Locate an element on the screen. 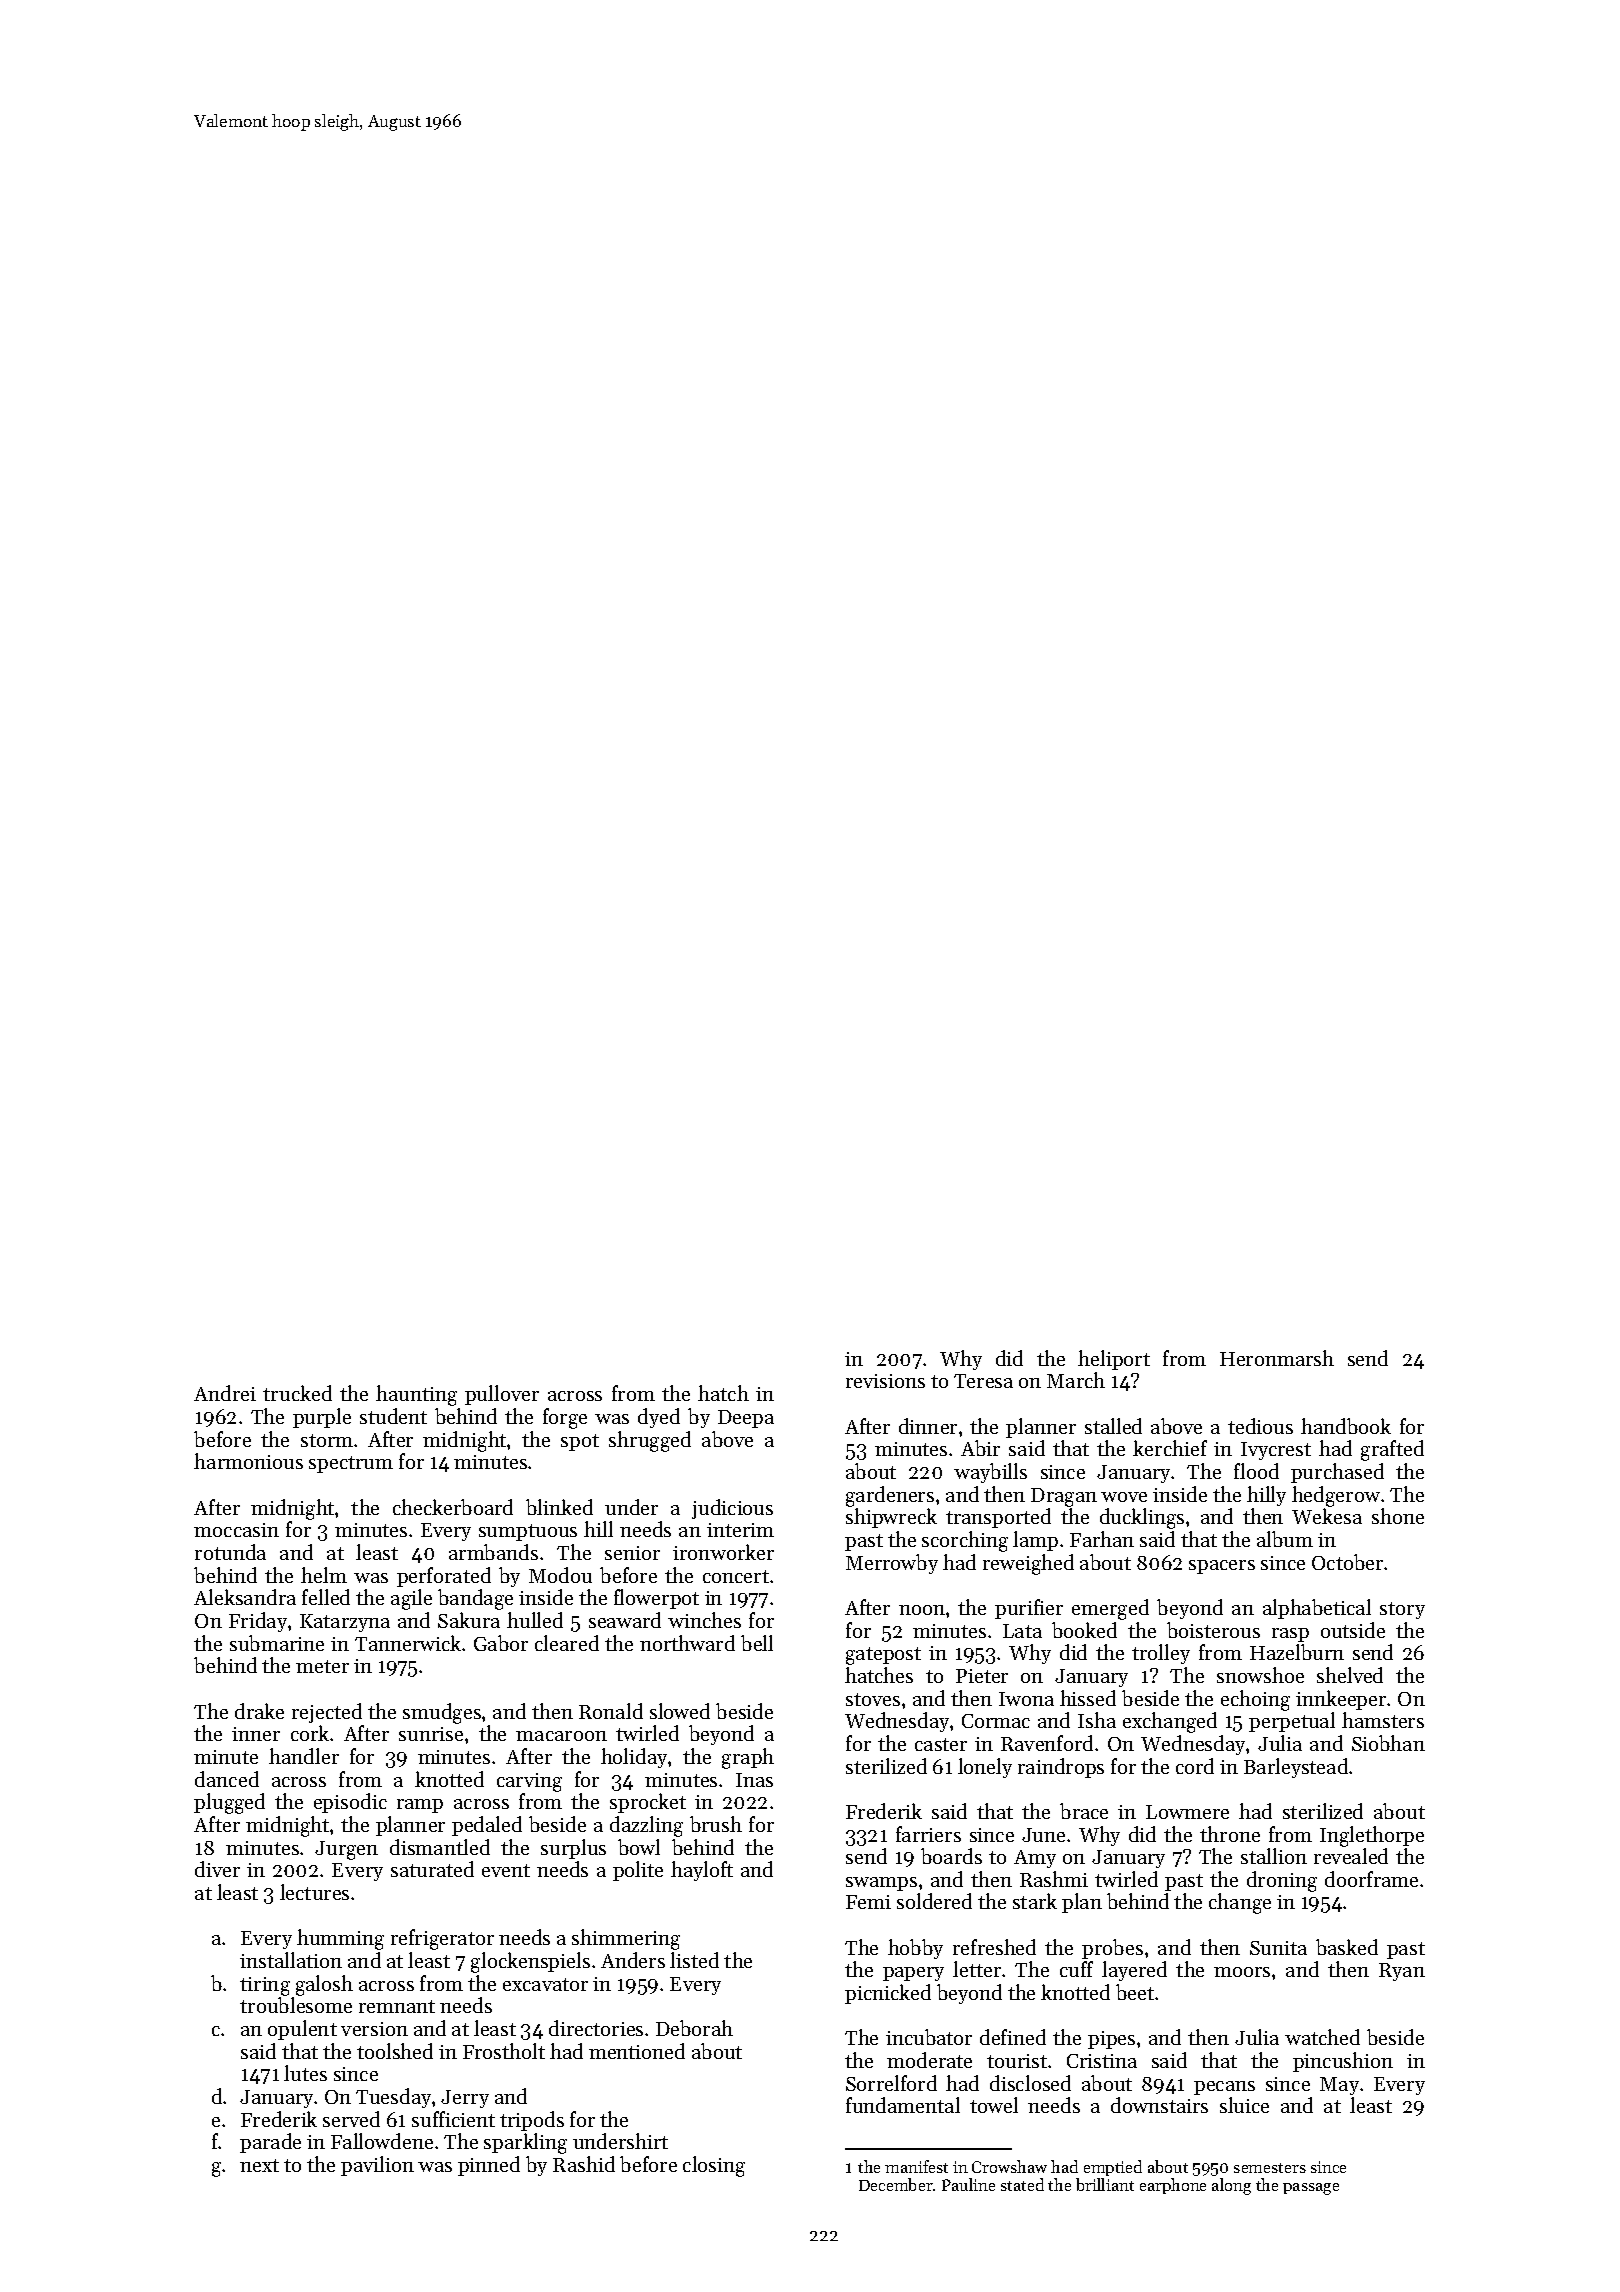 The width and height of the screenshot is (1620, 2292). cord is located at coordinates (1195, 1766).
